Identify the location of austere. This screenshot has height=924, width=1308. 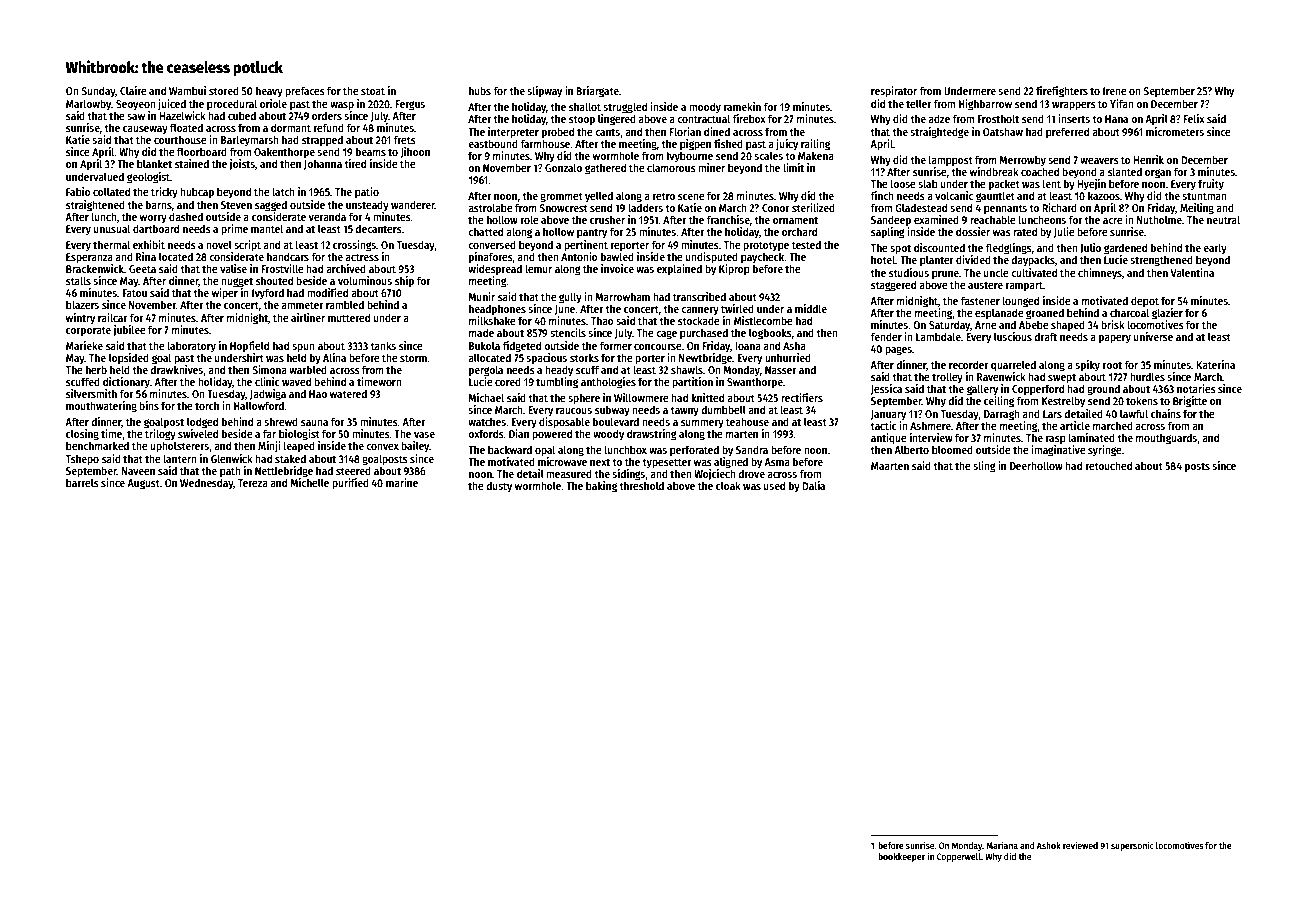
(985, 285).
